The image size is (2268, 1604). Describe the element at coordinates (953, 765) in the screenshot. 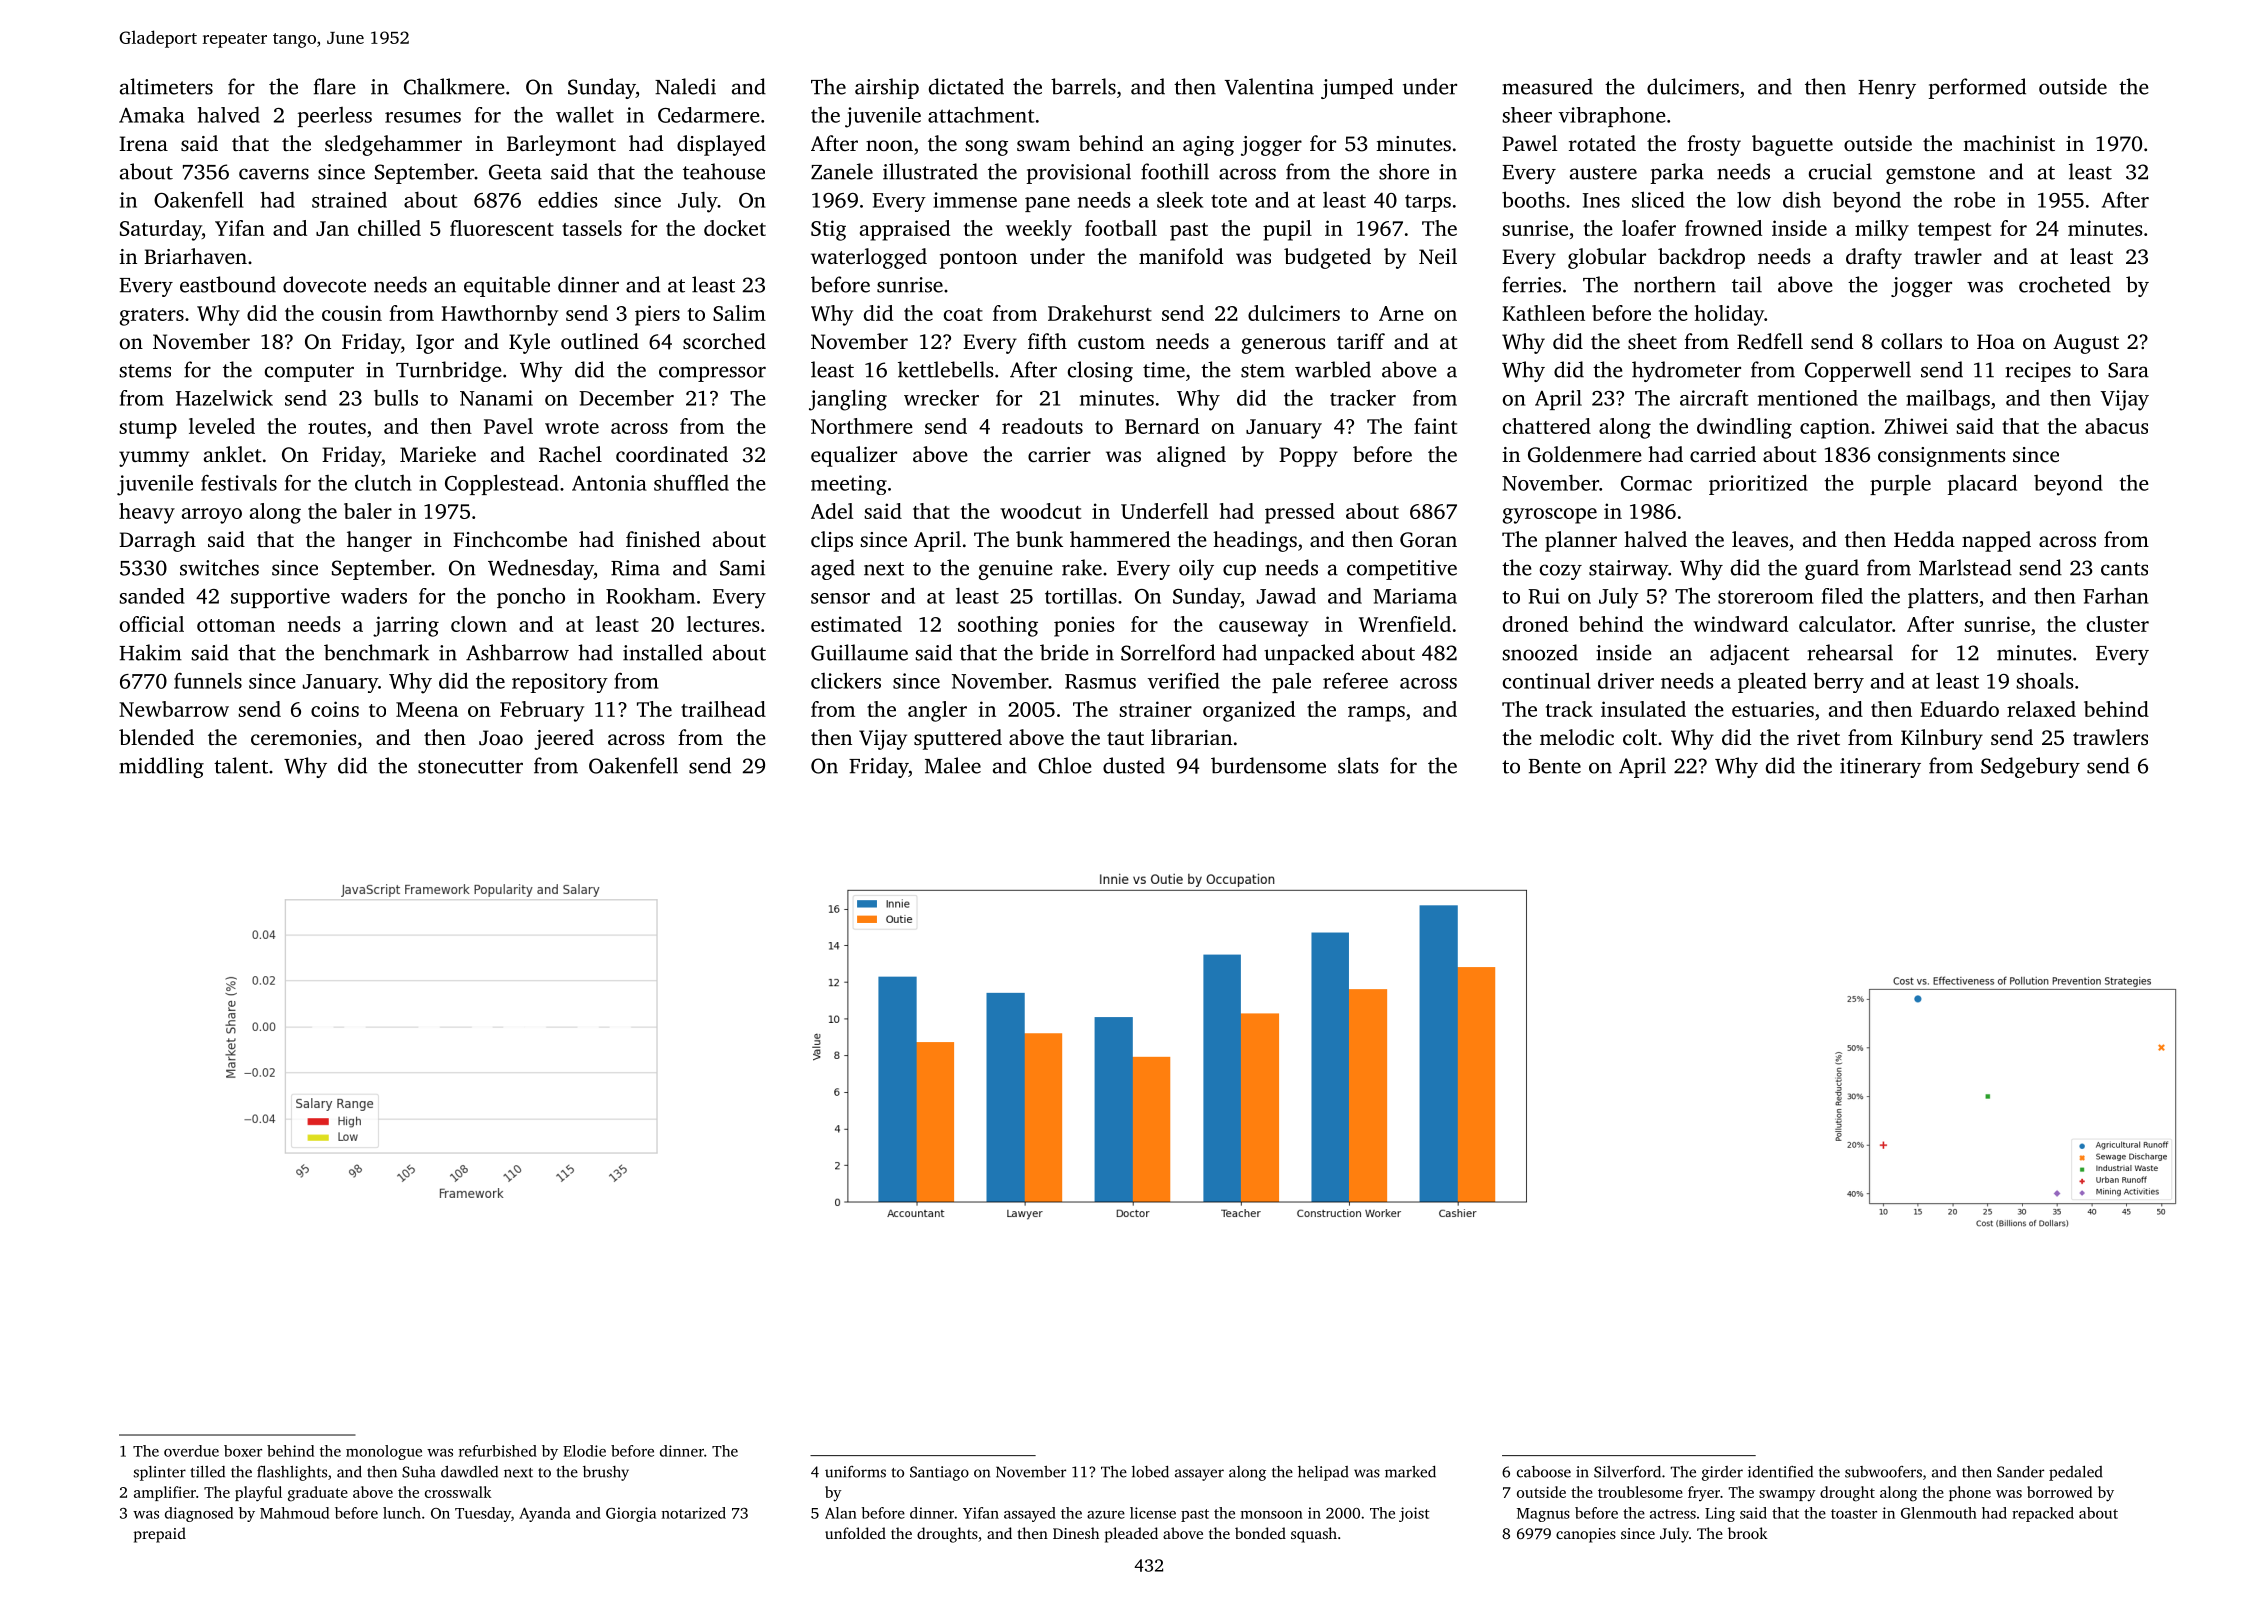

I see `Malee` at that location.
